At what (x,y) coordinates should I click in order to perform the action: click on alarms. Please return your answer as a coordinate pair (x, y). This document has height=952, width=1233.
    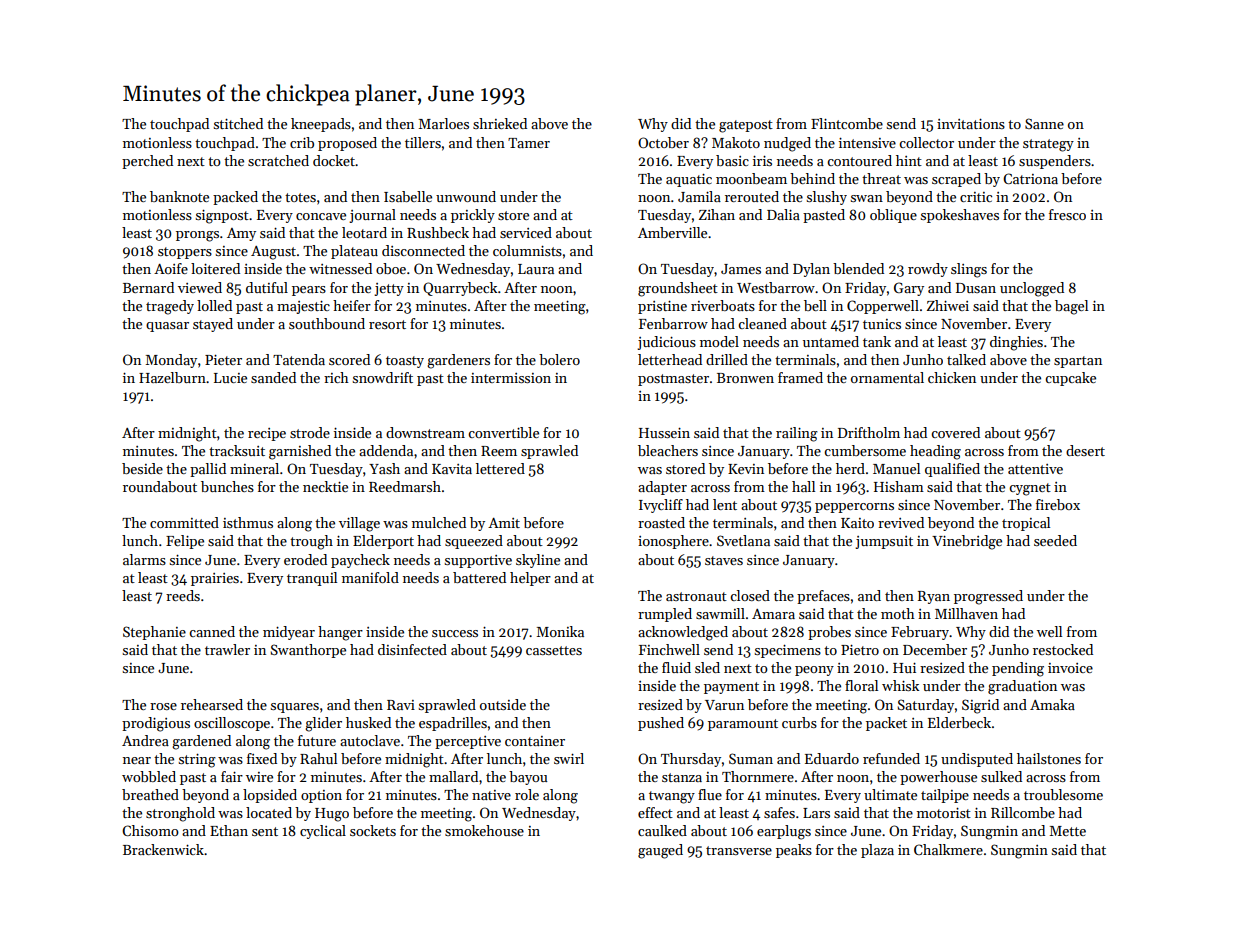
    Looking at the image, I should click on (144, 559).
